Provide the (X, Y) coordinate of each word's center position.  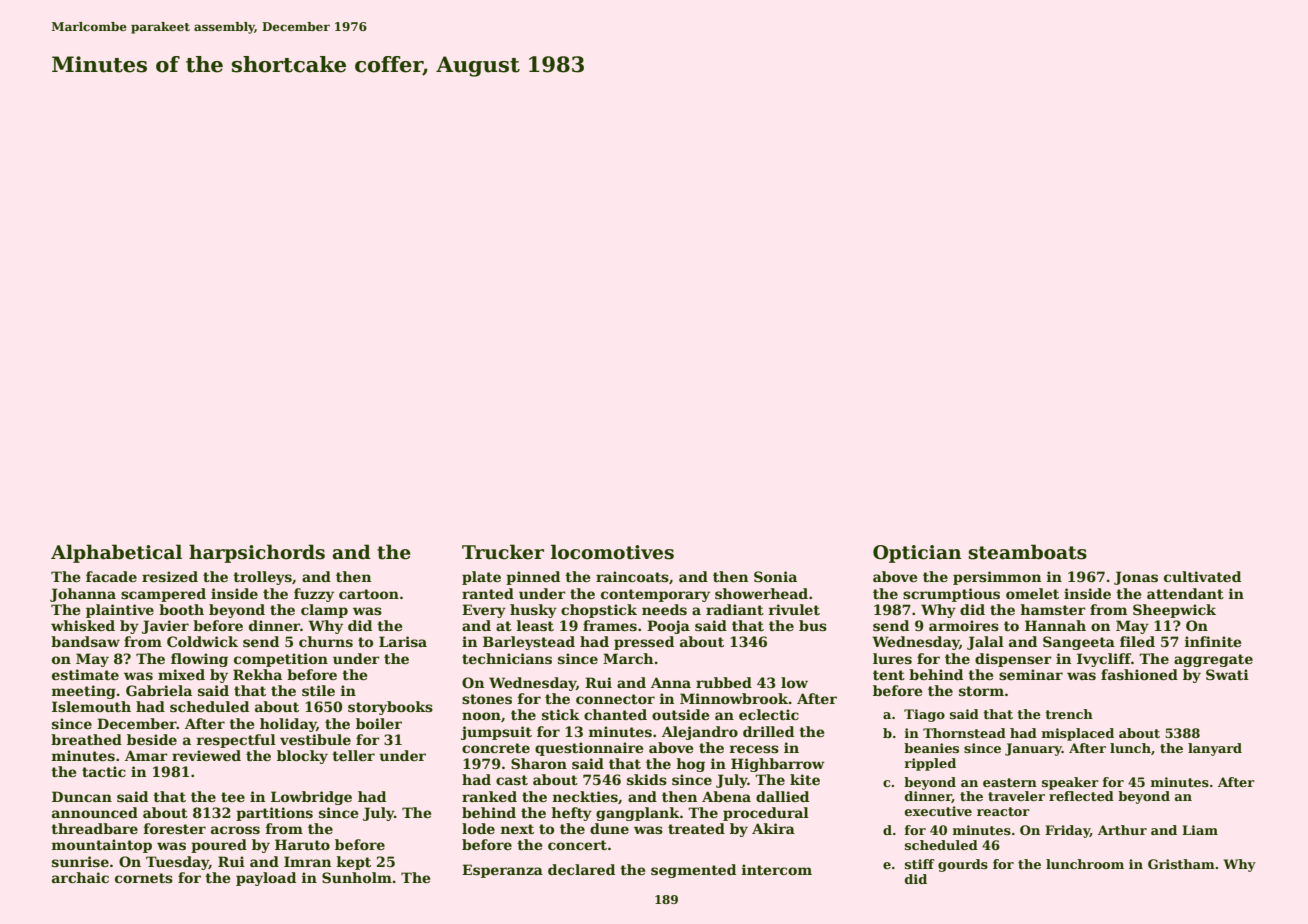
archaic (80, 877)
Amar (146, 755)
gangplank (638, 814)
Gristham (1181, 864)
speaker (1070, 783)
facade (111, 576)
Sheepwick (1174, 611)
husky (533, 611)
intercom (777, 869)
